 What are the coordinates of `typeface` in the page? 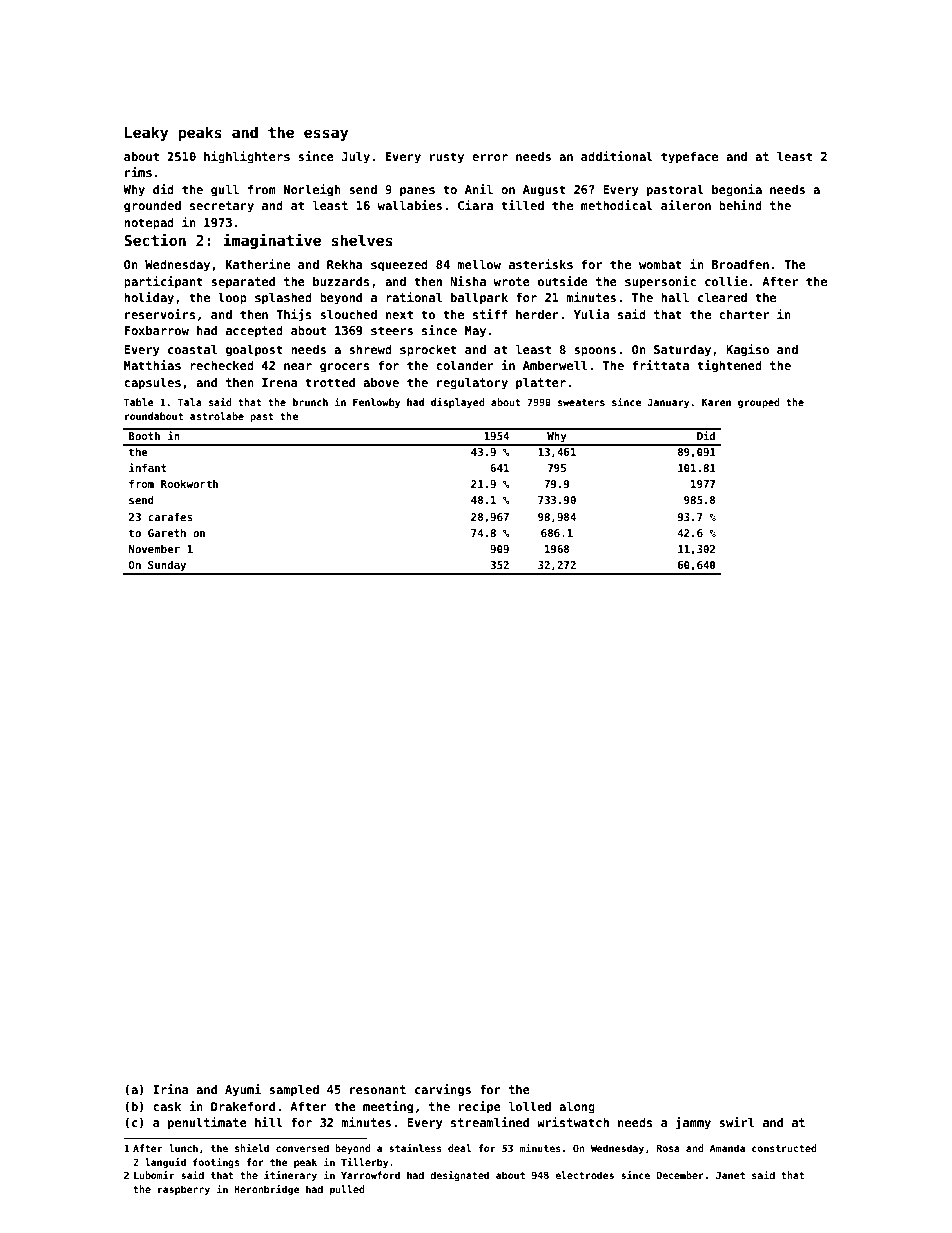 It's located at (689, 157).
